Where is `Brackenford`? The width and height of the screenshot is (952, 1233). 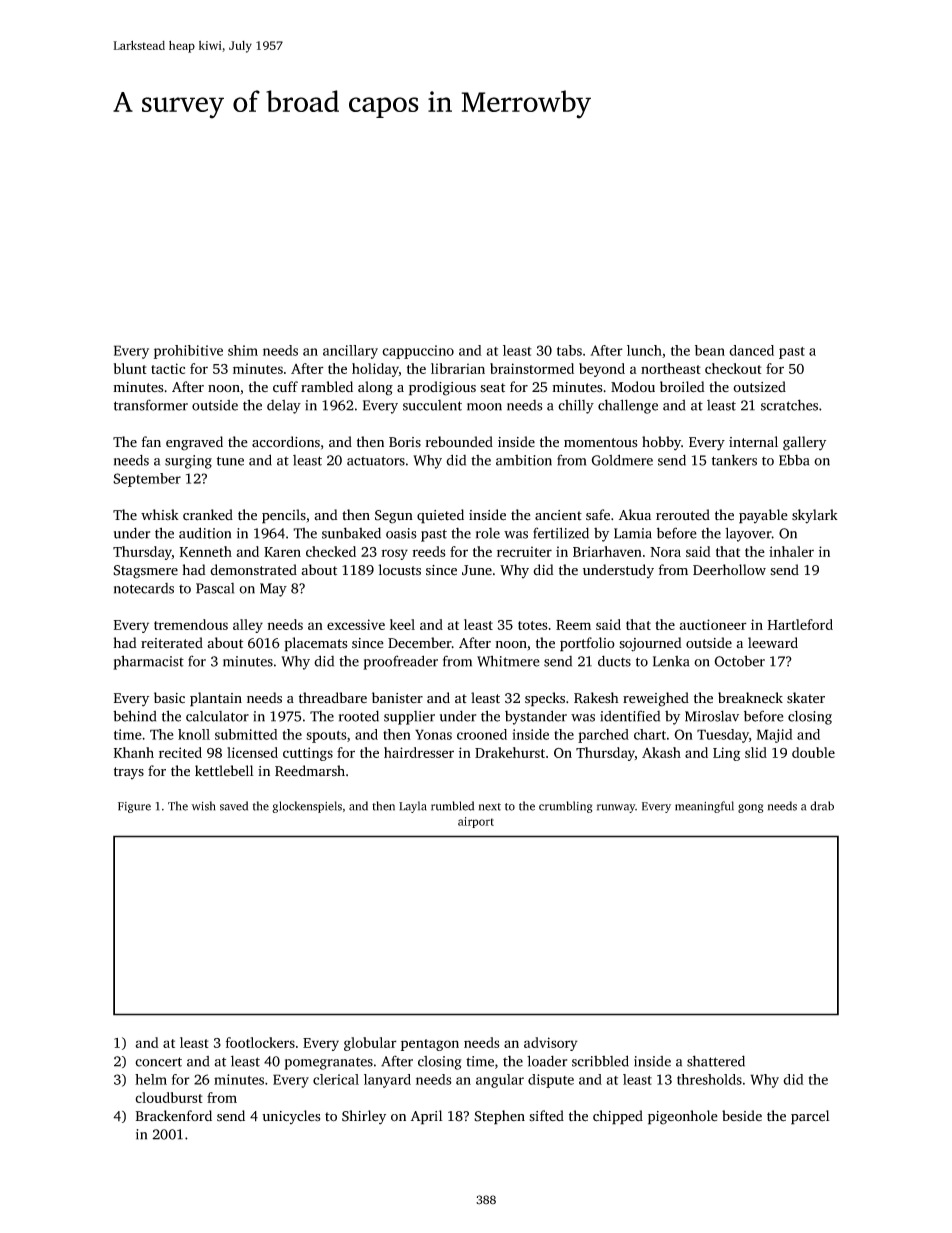
Brackenford is located at coordinates (174, 1115).
